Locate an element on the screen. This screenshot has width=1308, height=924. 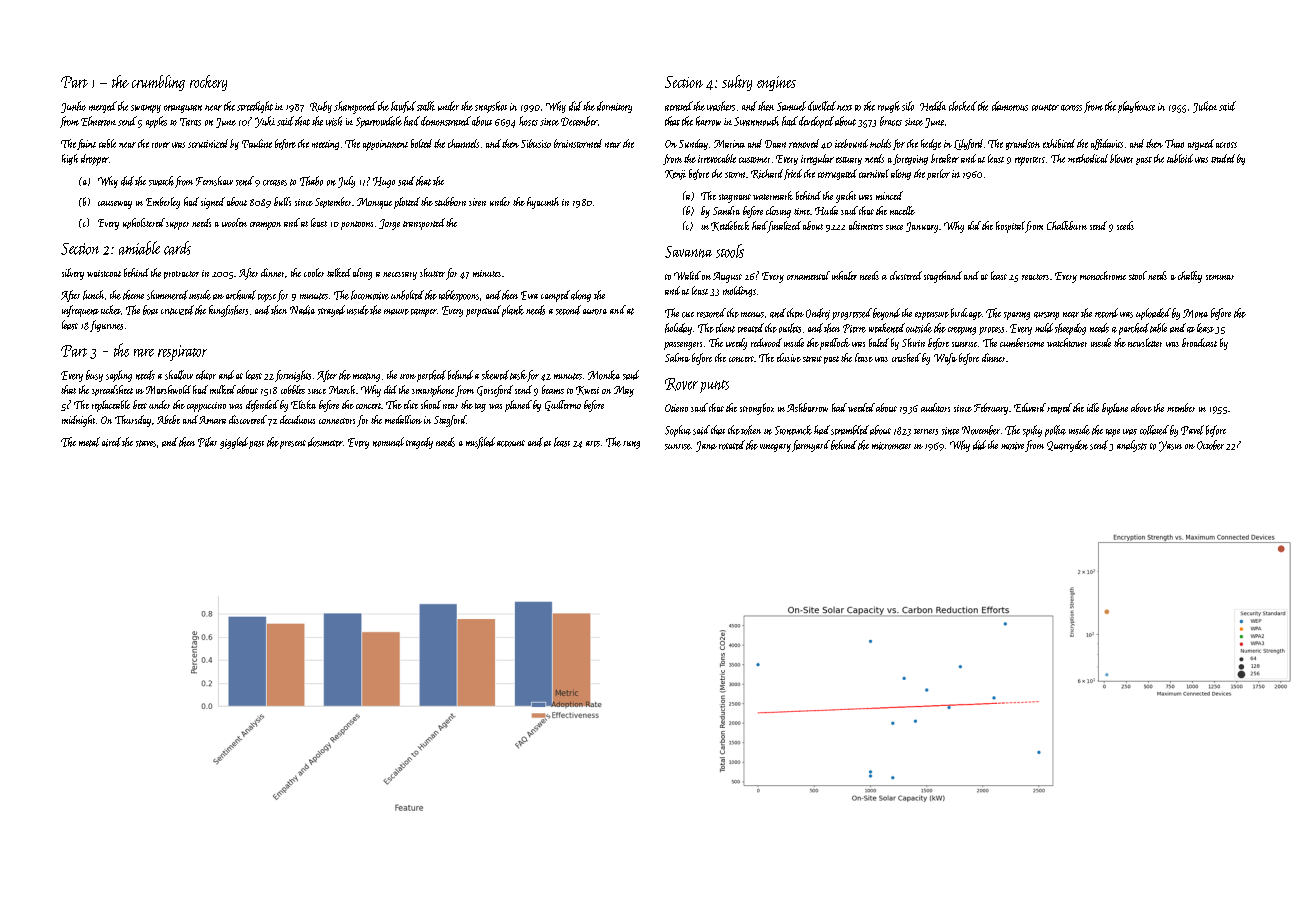
plank is located at coordinates (513, 311).
